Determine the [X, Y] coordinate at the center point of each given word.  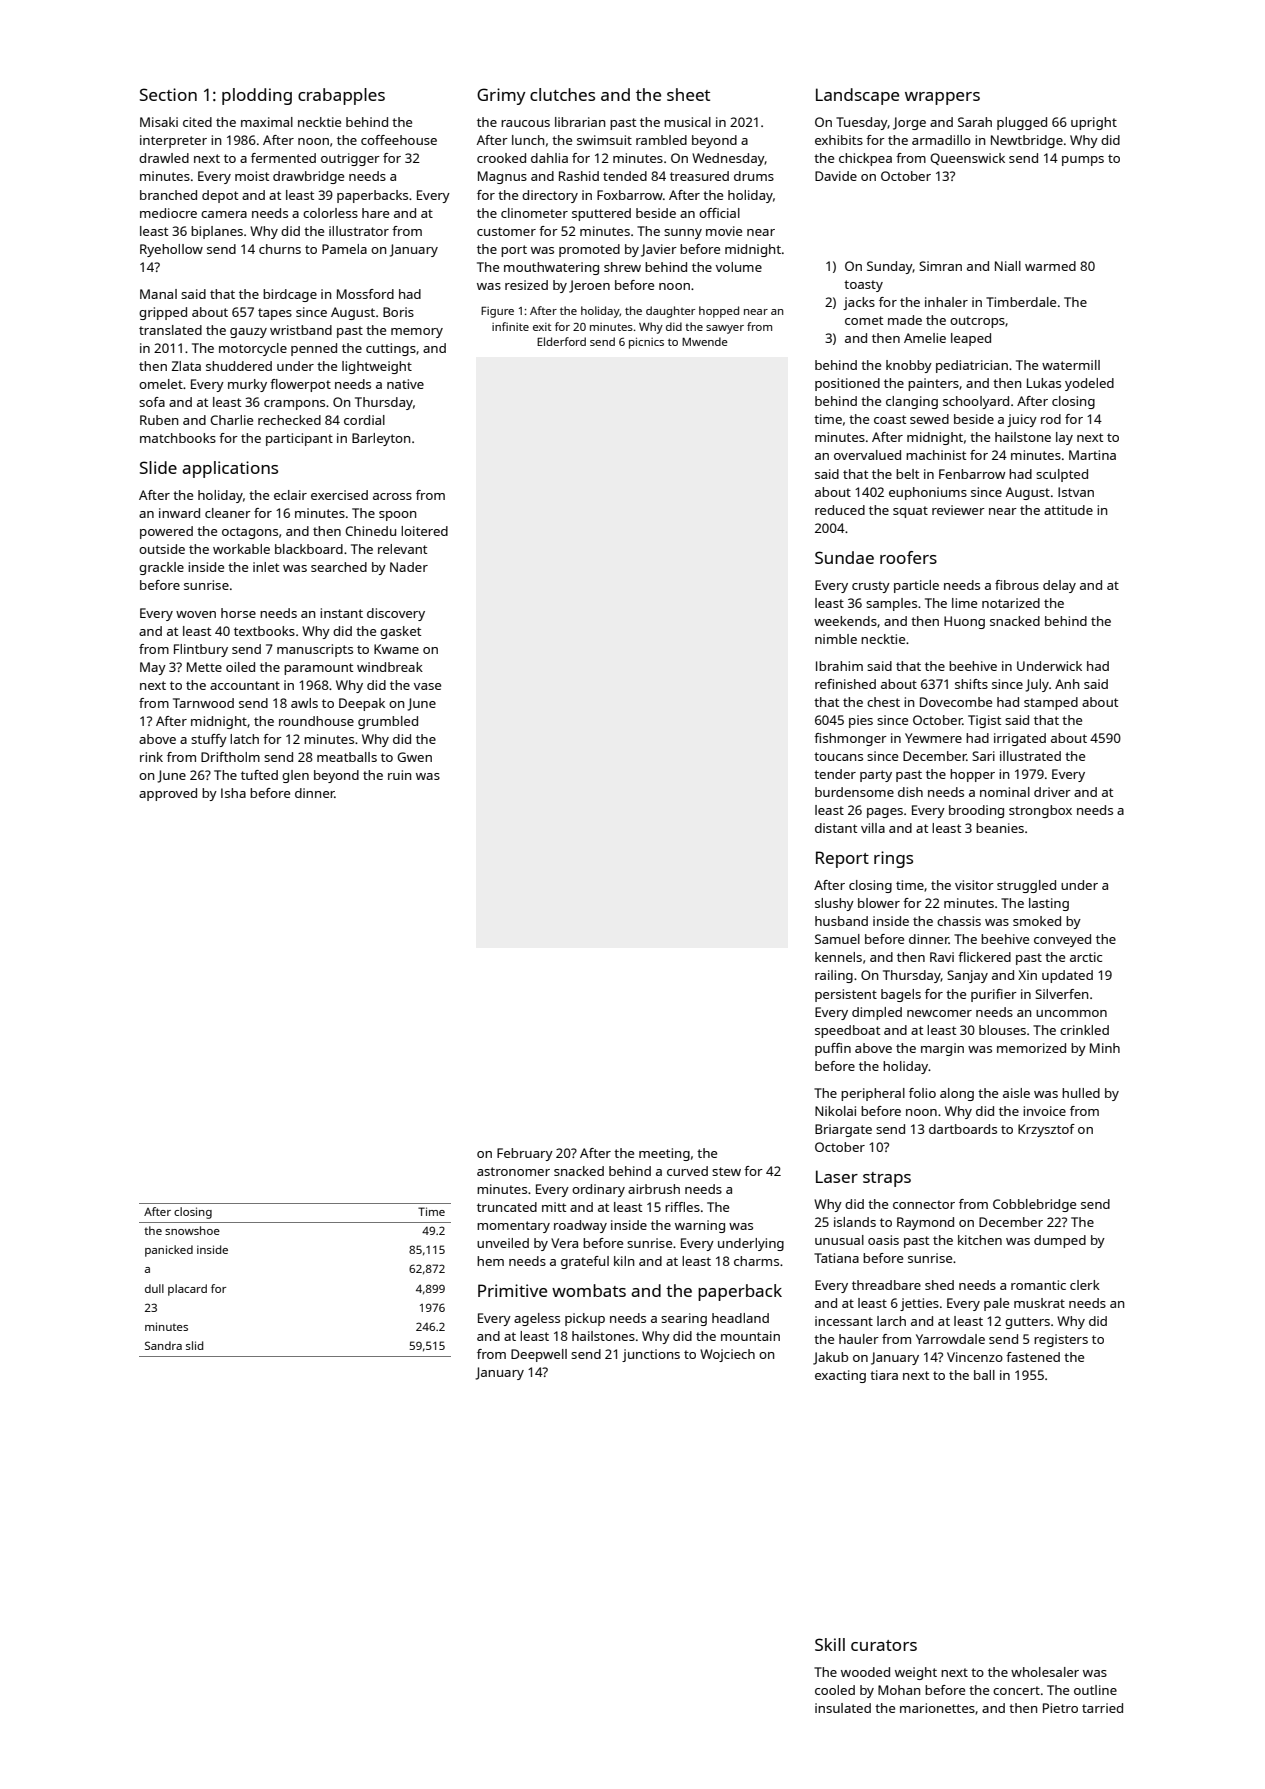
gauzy [248, 333]
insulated [843, 1708]
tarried [1102, 1708]
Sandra [163, 1345]
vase [427, 686]
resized [526, 285]
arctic [1086, 957]
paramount [318, 669]
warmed [1050, 266]
